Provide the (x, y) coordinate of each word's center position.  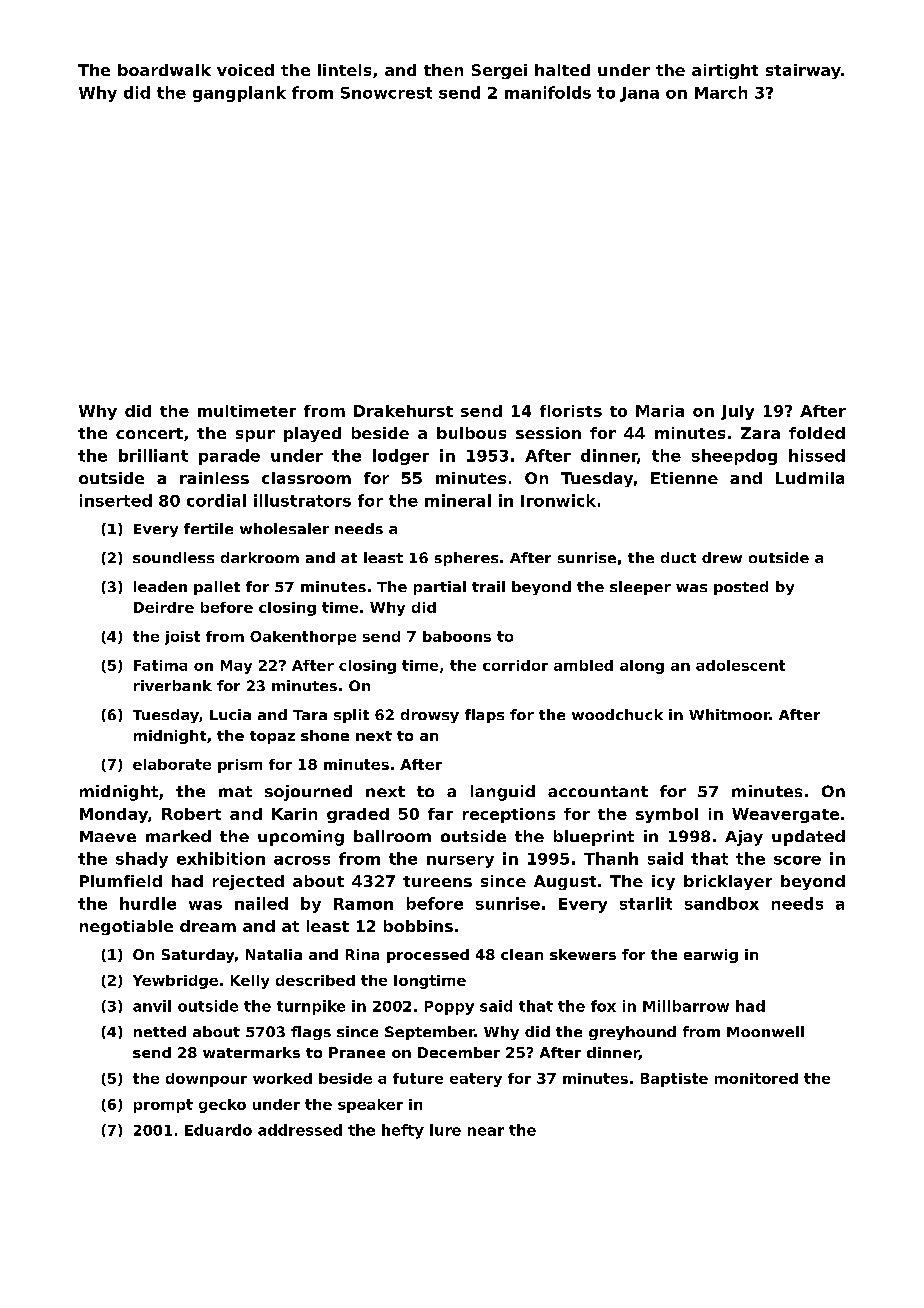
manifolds (548, 92)
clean (522, 954)
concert (149, 433)
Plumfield (121, 881)
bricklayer (728, 882)
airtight (725, 71)
